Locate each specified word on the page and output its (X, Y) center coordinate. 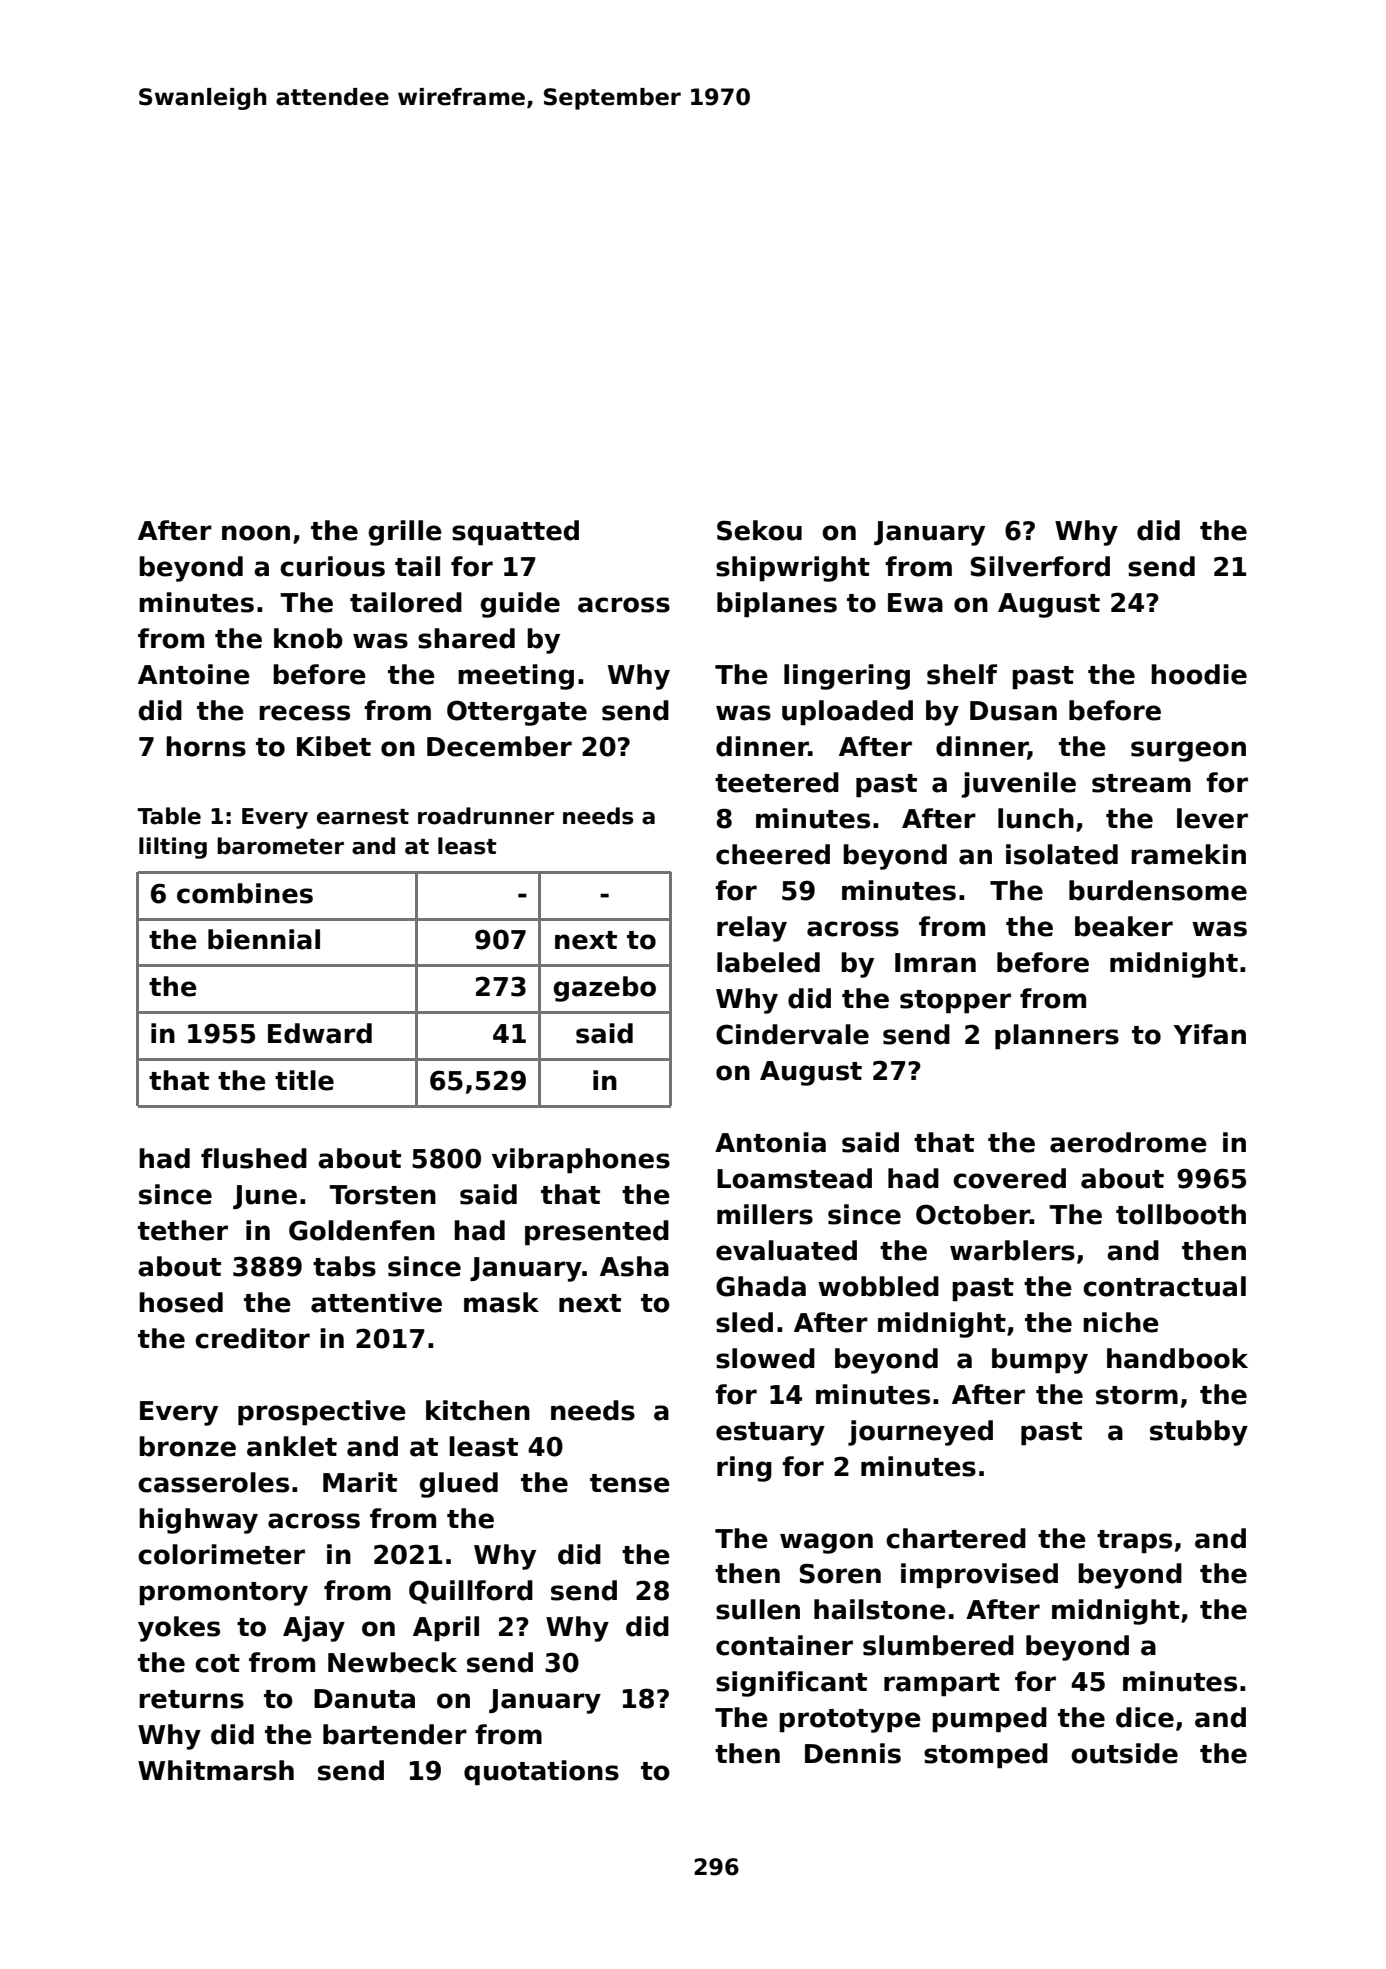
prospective (322, 1413)
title (304, 1080)
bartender (395, 1734)
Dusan (1013, 711)
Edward (320, 1033)
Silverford (1040, 566)
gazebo (604, 989)
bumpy (1040, 1361)
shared (466, 638)
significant (791, 1684)
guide (520, 605)
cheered (773, 854)
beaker (1124, 926)
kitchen (478, 1410)
